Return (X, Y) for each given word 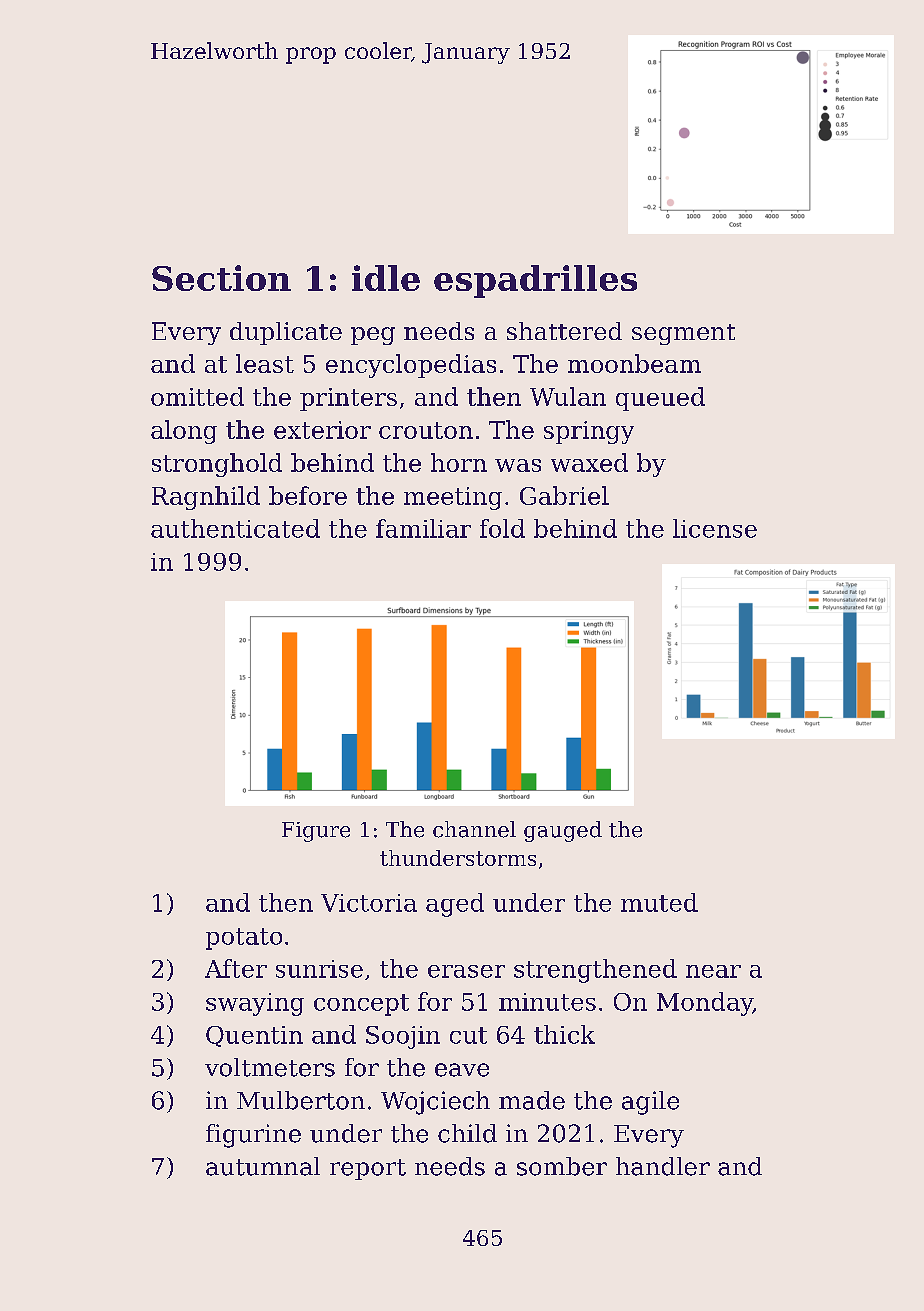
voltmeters (270, 1067)
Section (221, 278)
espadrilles (535, 281)
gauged (563, 831)
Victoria (369, 903)
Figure (316, 832)
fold (502, 528)
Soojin (403, 1037)
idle (386, 278)
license (715, 528)
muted (659, 902)
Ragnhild (206, 498)
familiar (423, 528)
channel (474, 829)
